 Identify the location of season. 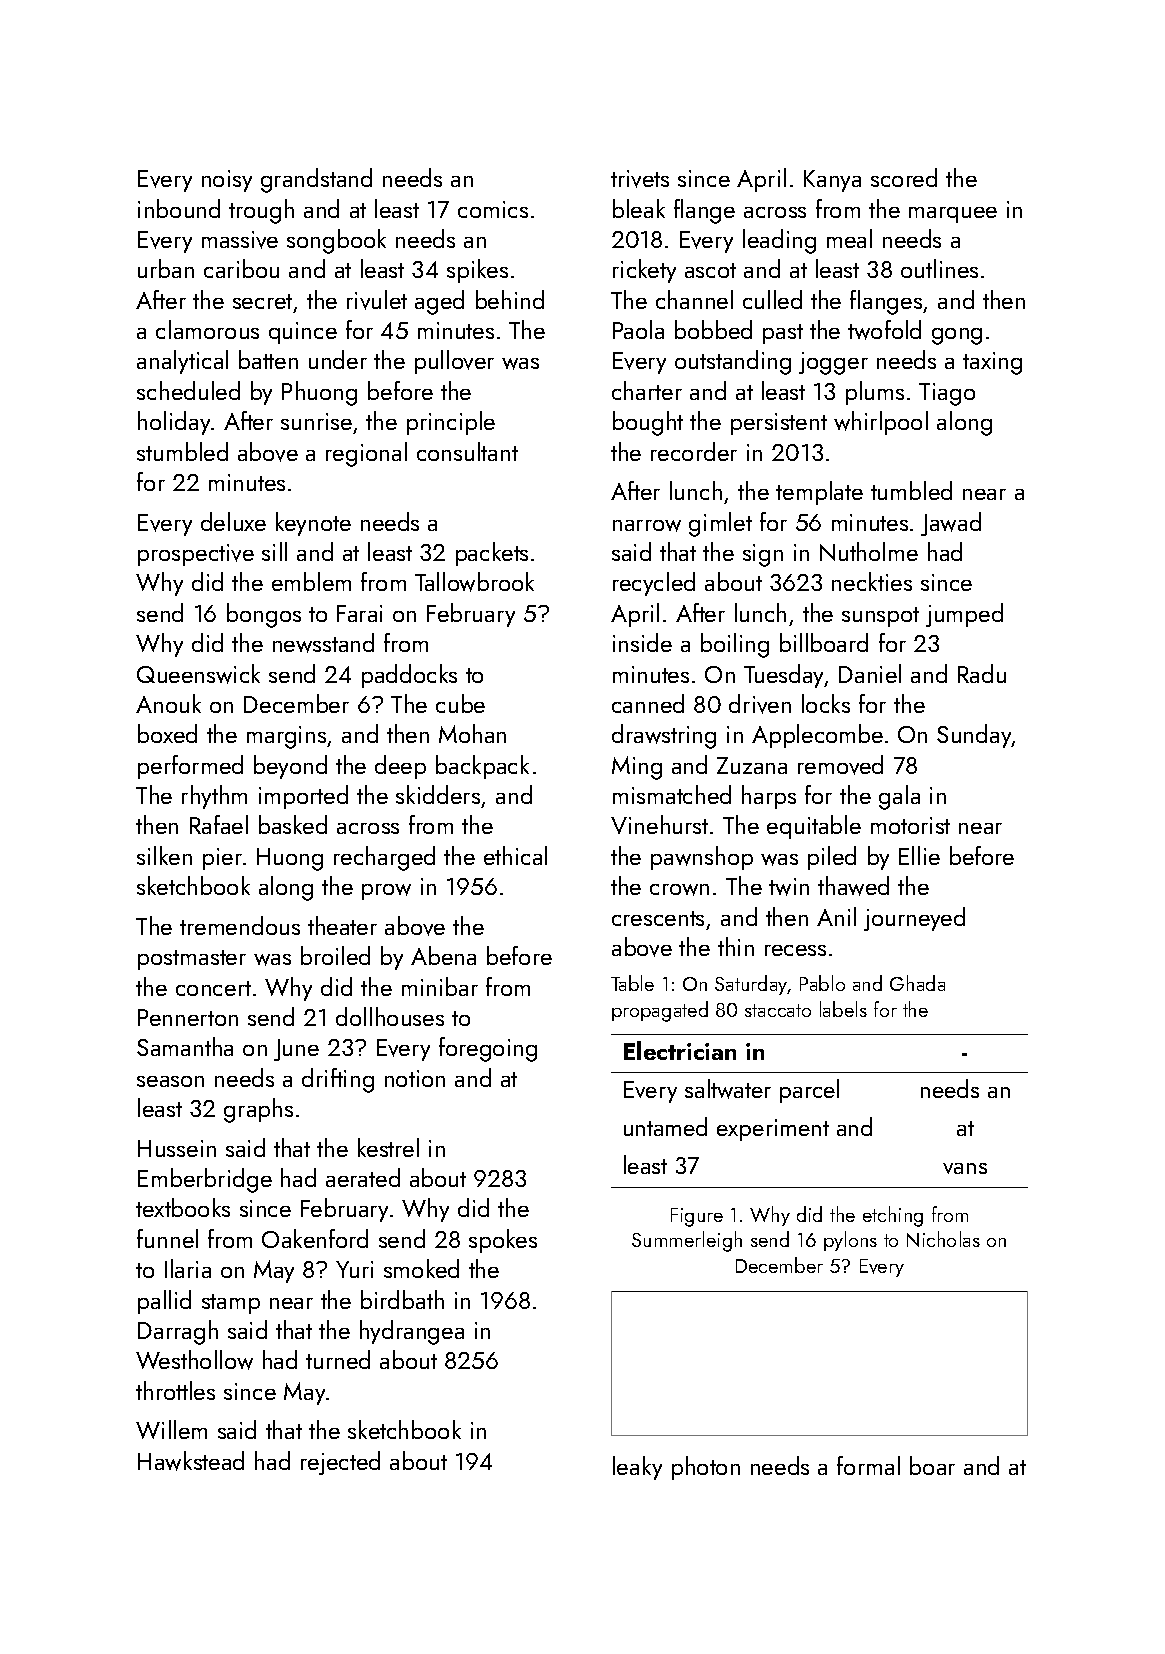
(170, 1081).
